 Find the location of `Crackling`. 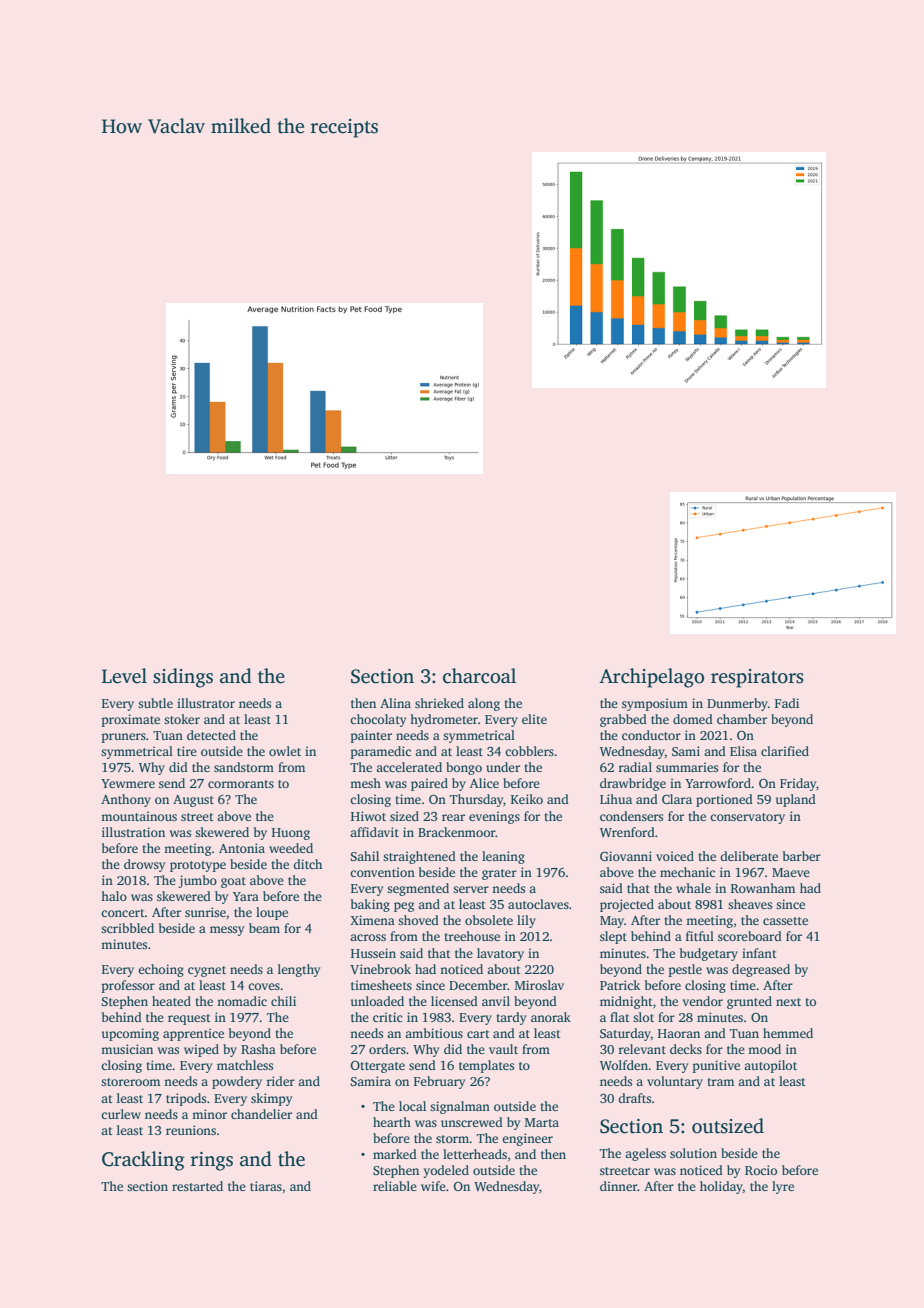

Crackling is located at coordinates (143, 1161).
